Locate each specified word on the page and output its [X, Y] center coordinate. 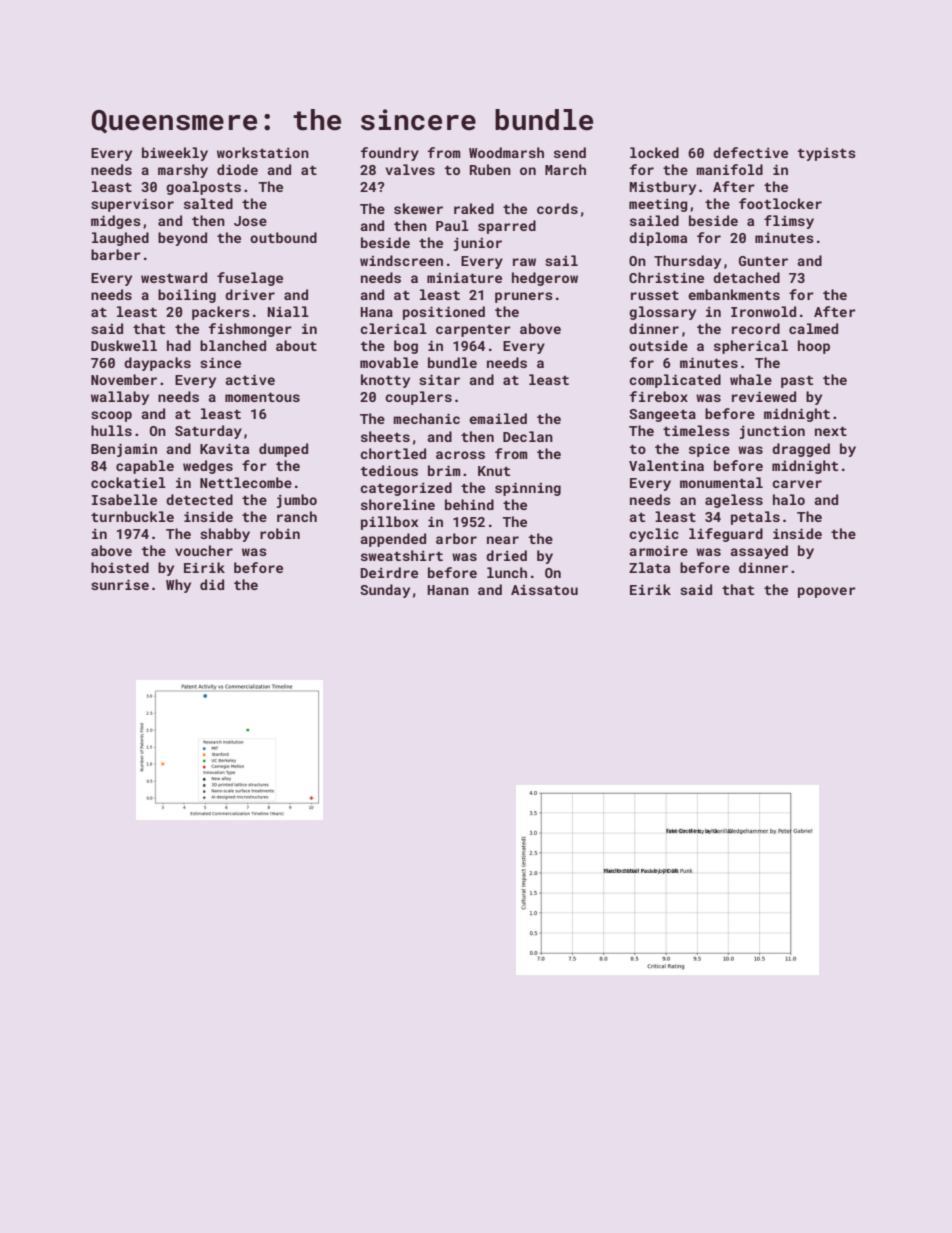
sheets [385, 436]
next [831, 431]
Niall [288, 311]
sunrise [120, 584]
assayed [759, 552]
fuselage [250, 279]
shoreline [398, 504]
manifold [729, 169]
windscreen [401, 260]
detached [746, 277]
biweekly [175, 154]
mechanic [426, 418]
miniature [464, 278]
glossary [662, 313]
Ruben [490, 169]
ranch [297, 516]
